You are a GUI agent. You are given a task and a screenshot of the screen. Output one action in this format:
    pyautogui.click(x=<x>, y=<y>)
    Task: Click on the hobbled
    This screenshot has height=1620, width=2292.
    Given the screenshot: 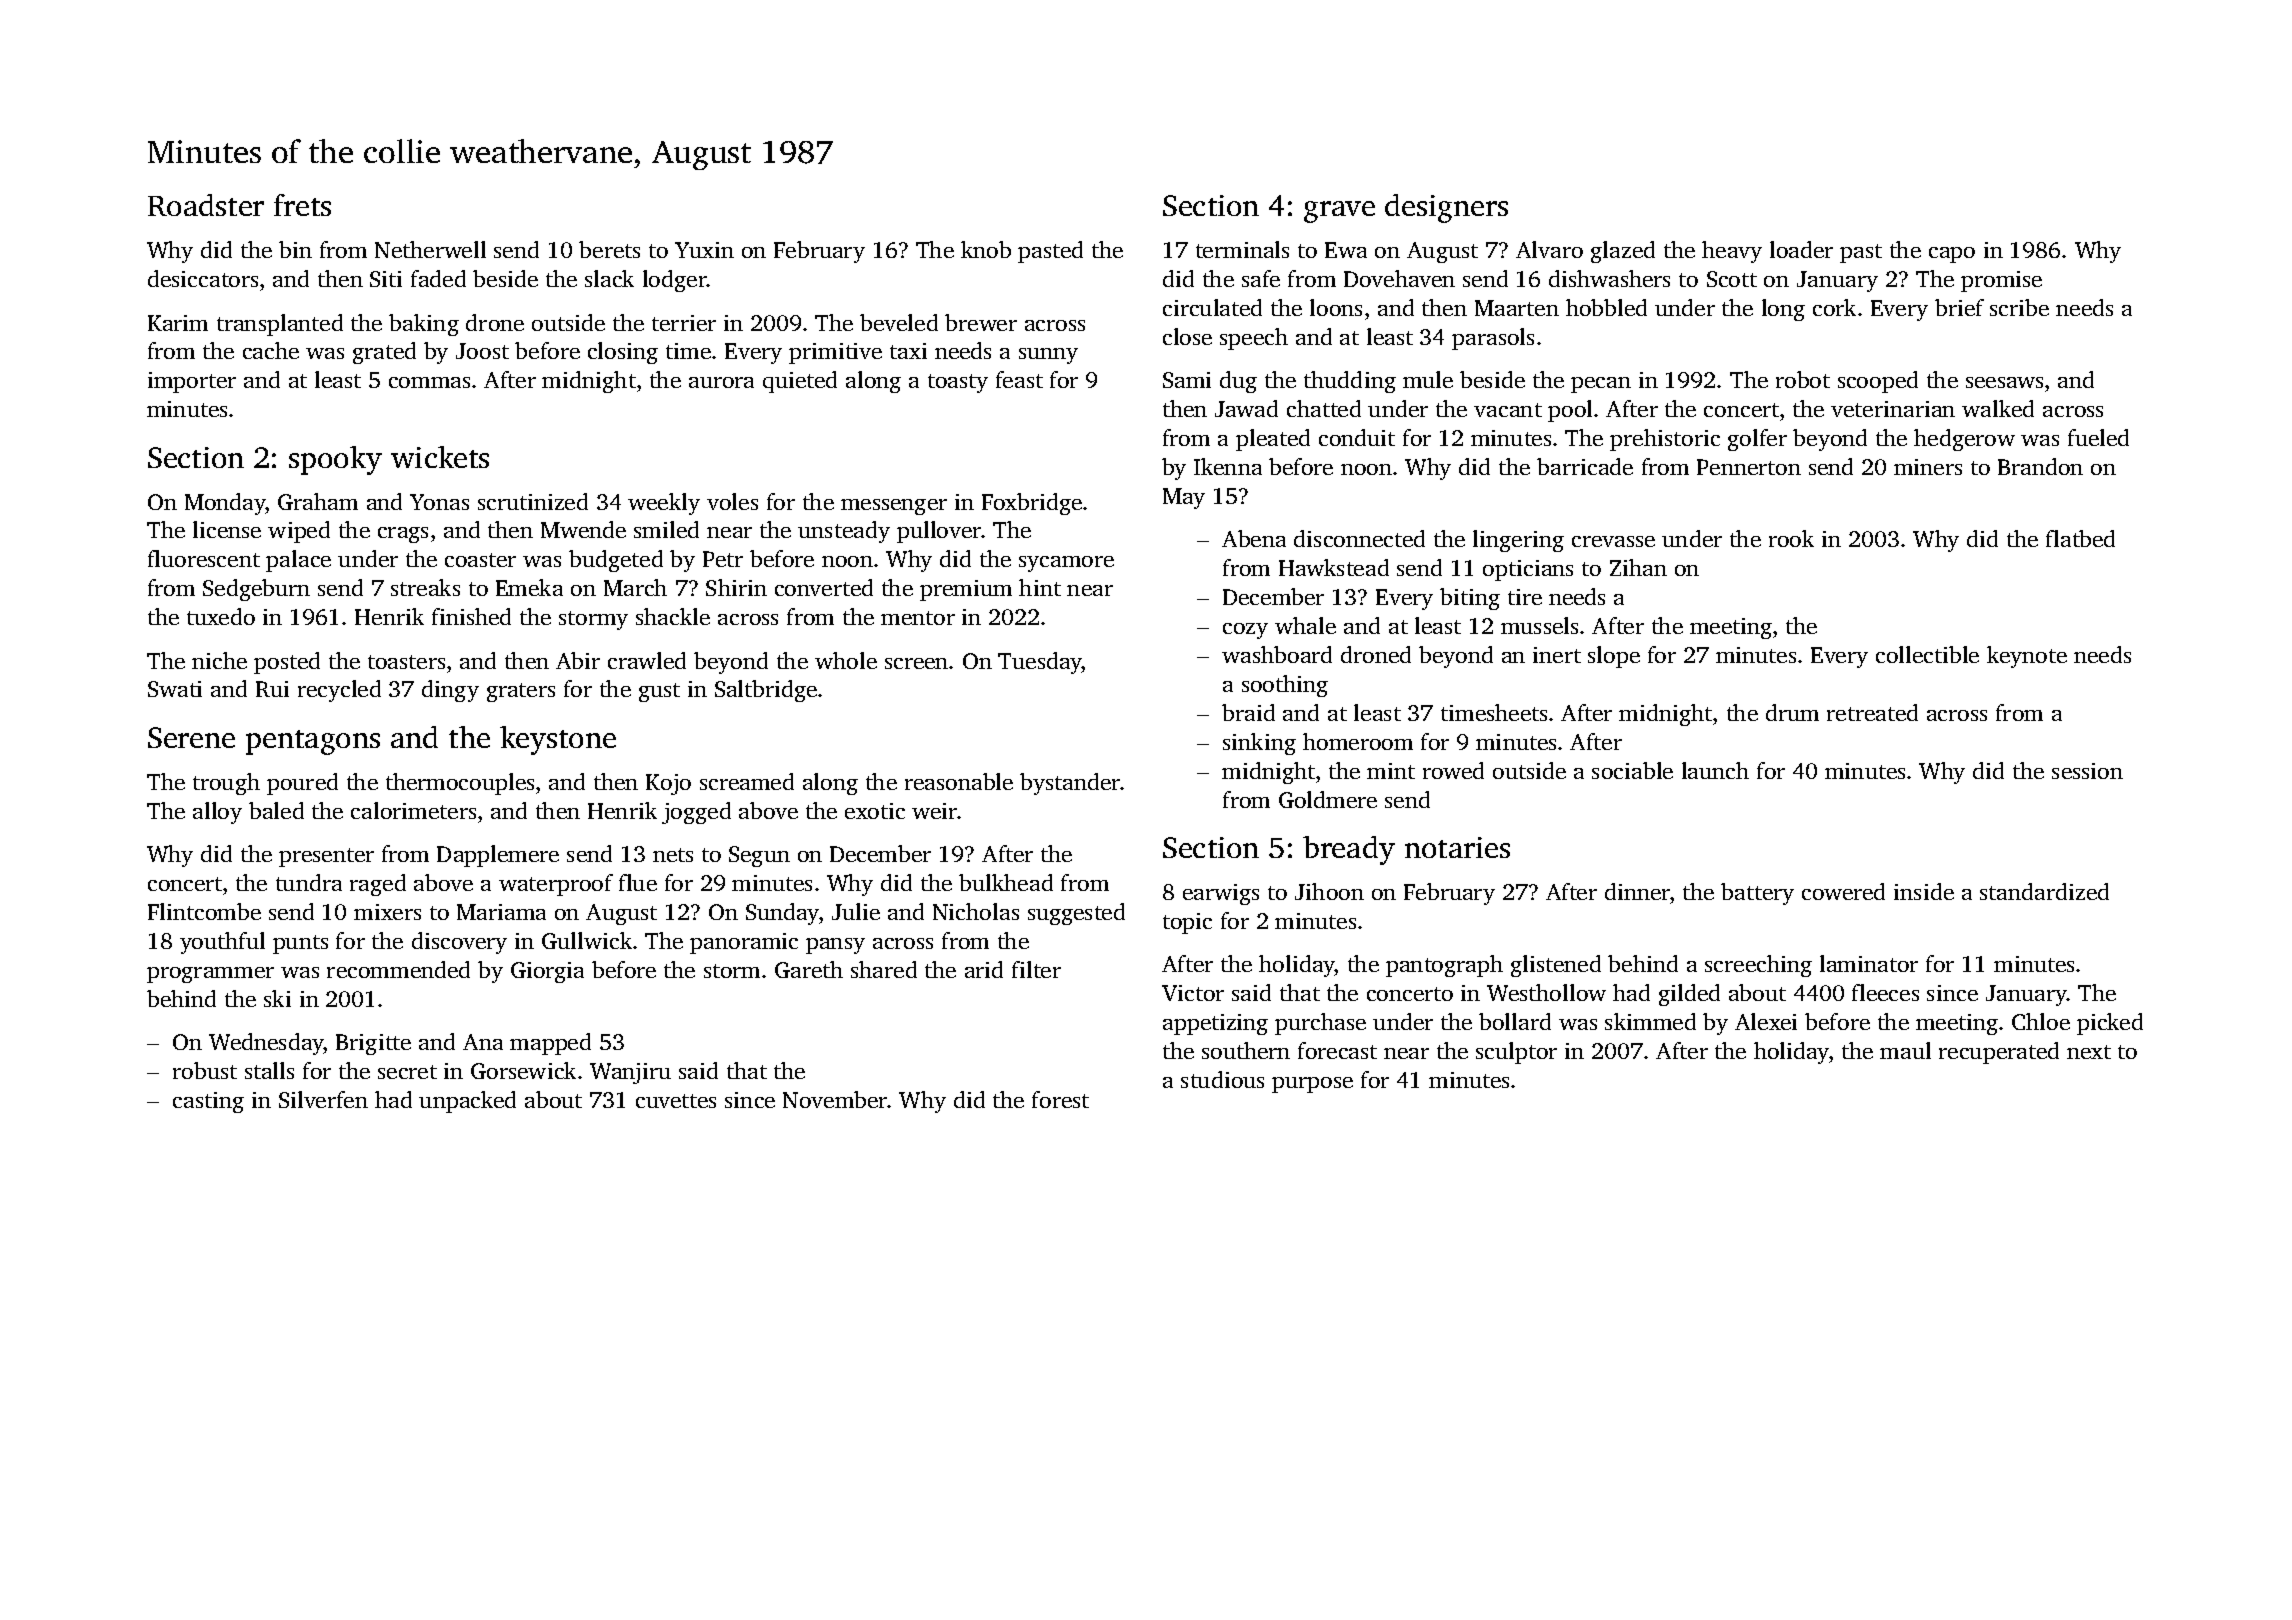 What is the action you would take?
    pyautogui.click(x=1606, y=307)
